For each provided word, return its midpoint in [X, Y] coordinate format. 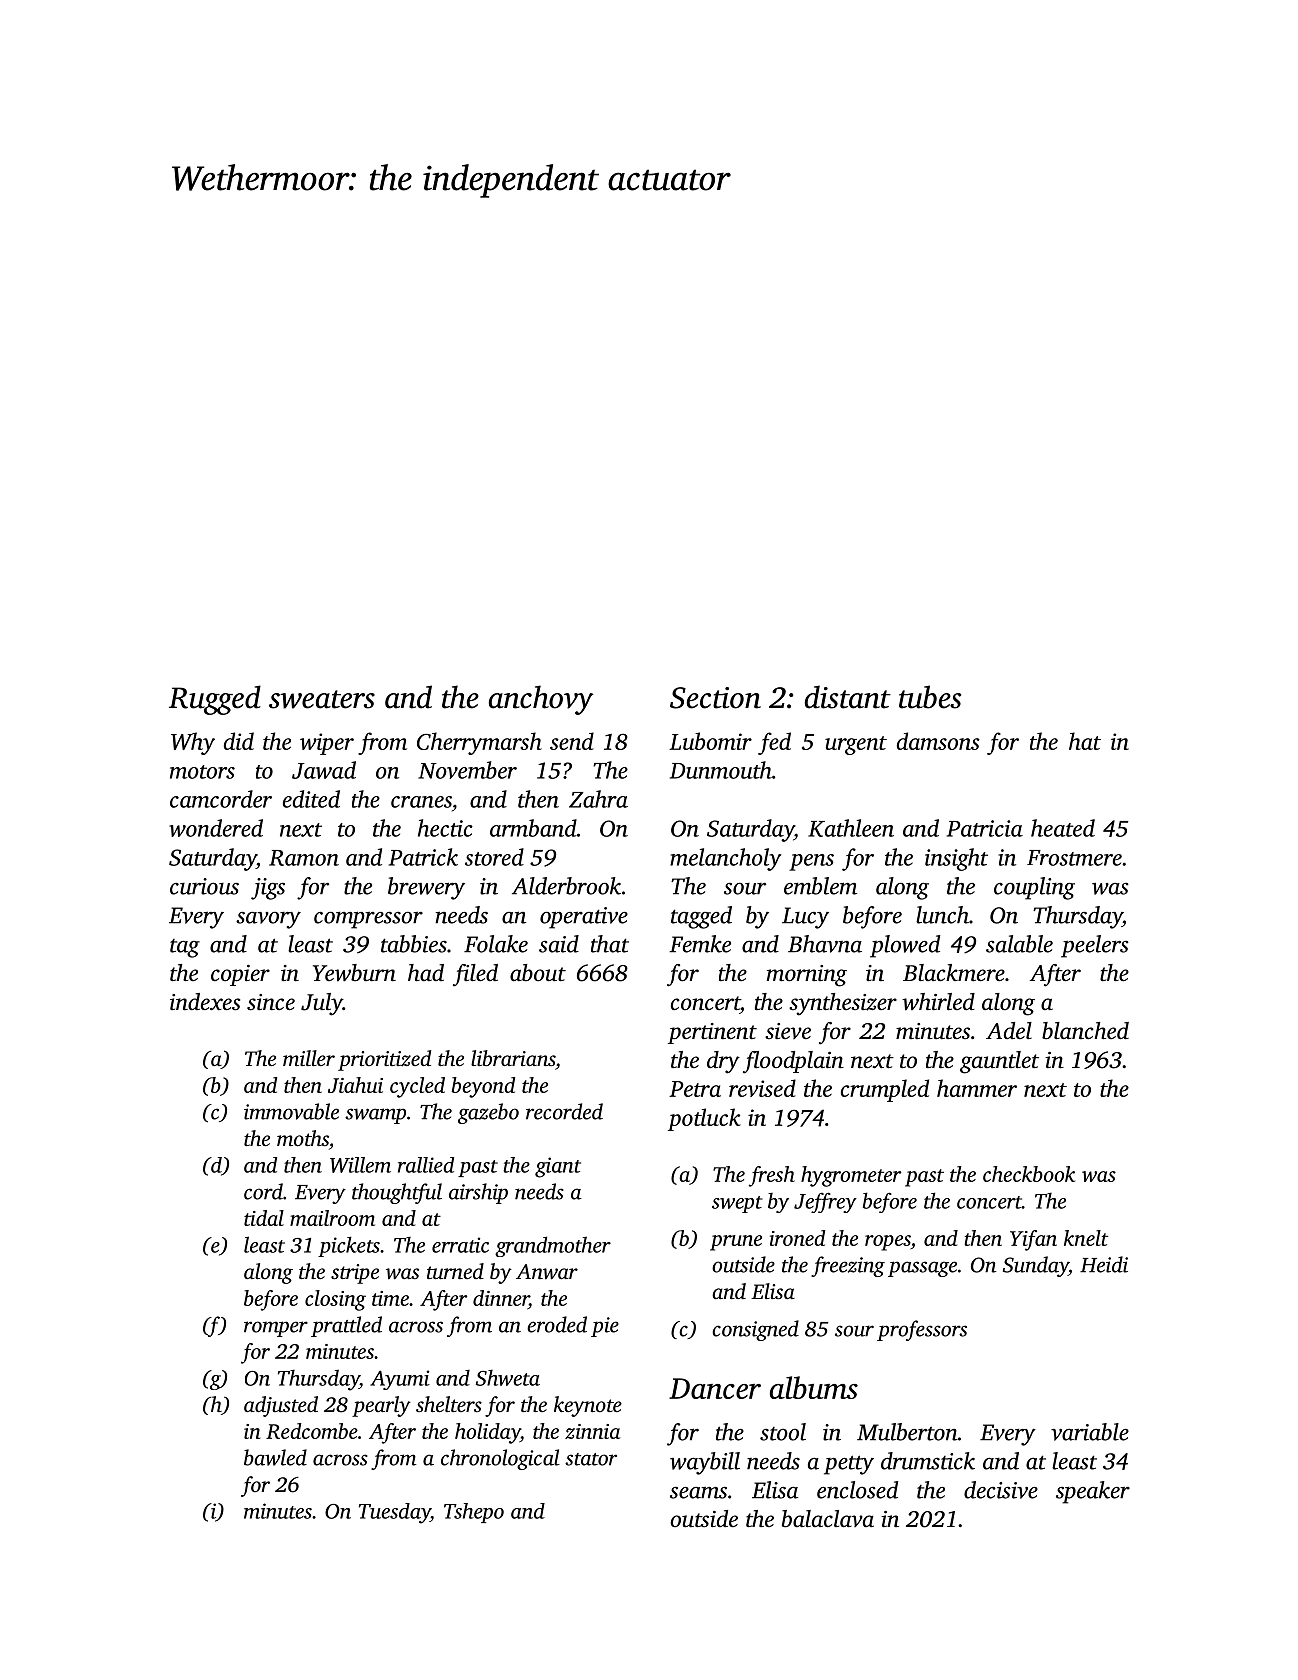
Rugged [215, 700]
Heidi [1104, 1264]
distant [848, 697]
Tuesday [395, 1513]
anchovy [541, 700]
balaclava [828, 1519]
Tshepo [474, 1513]
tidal [264, 1218]
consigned [755, 1330]
